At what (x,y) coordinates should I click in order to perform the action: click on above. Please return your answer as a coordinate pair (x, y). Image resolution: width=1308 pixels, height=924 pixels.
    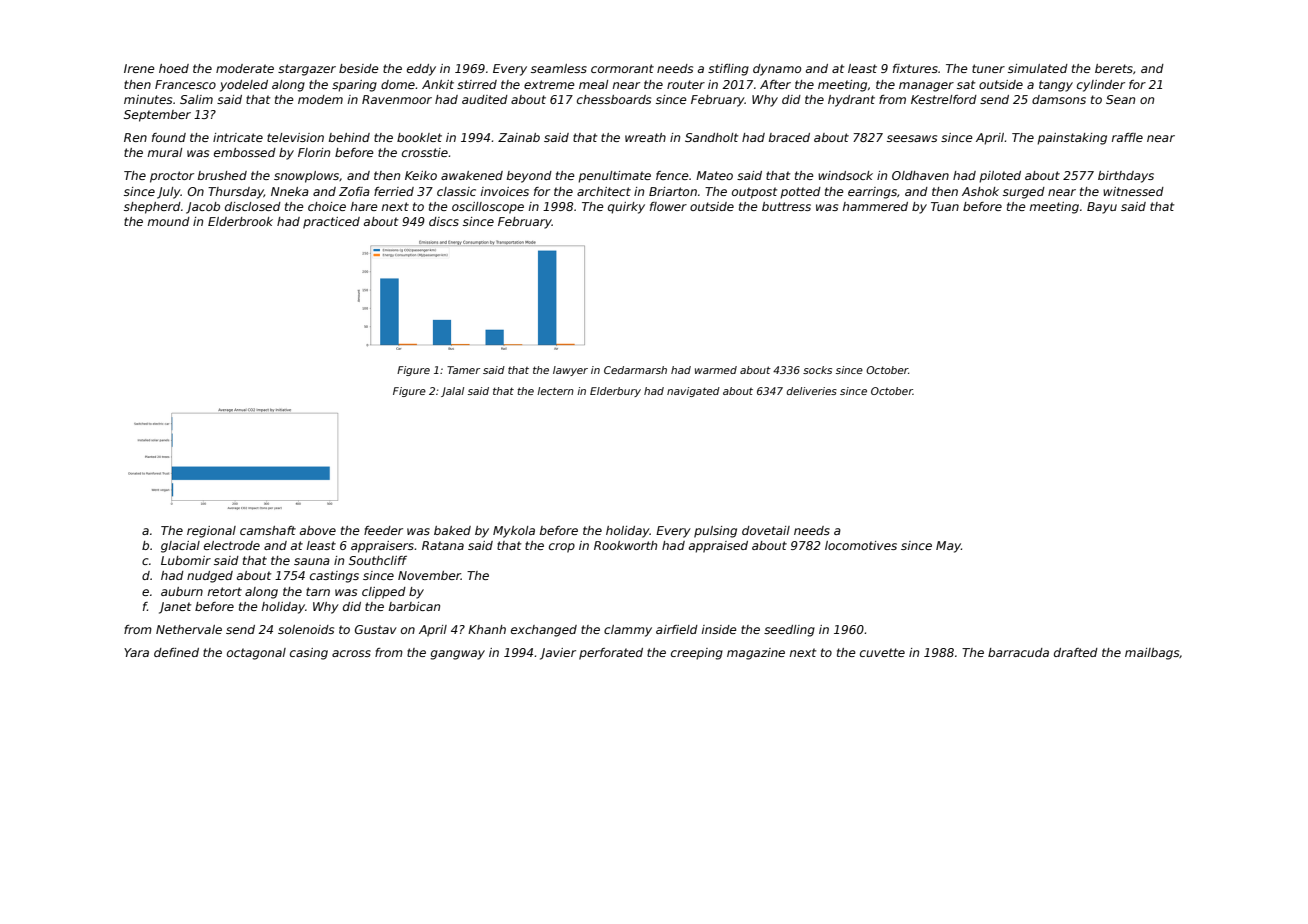
    Looking at the image, I should click on (318, 530).
